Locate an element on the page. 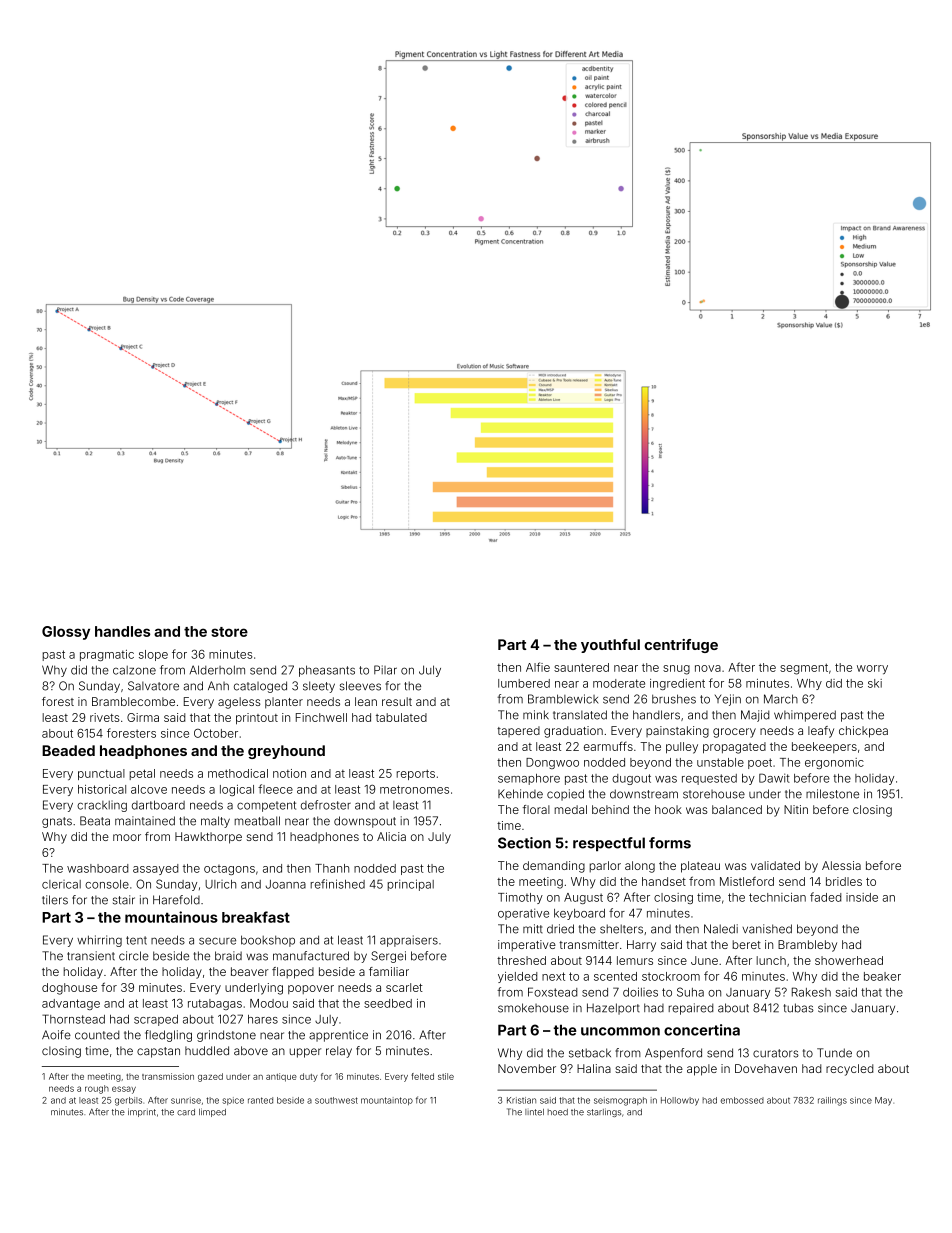  maintained is located at coordinates (145, 821).
